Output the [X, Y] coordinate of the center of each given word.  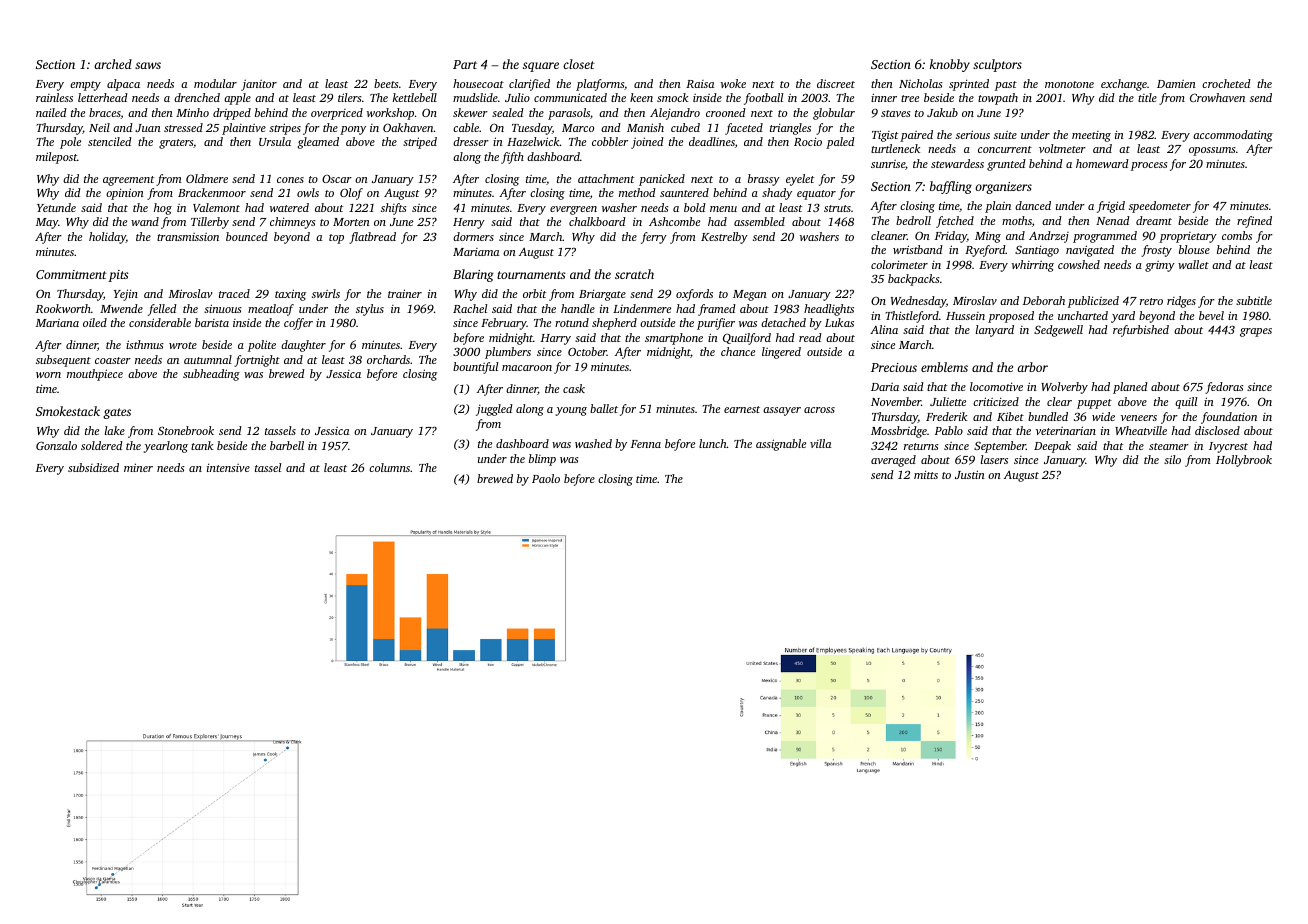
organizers [1003, 188]
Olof [351, 194]
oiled [95, 322]
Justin [970, 474]
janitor [259, 85]
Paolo [546, 478]
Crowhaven [1217, 97]
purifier [716, 324]
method [637, 192]
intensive [228, 467]
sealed [508, 112]
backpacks [914, 280]
